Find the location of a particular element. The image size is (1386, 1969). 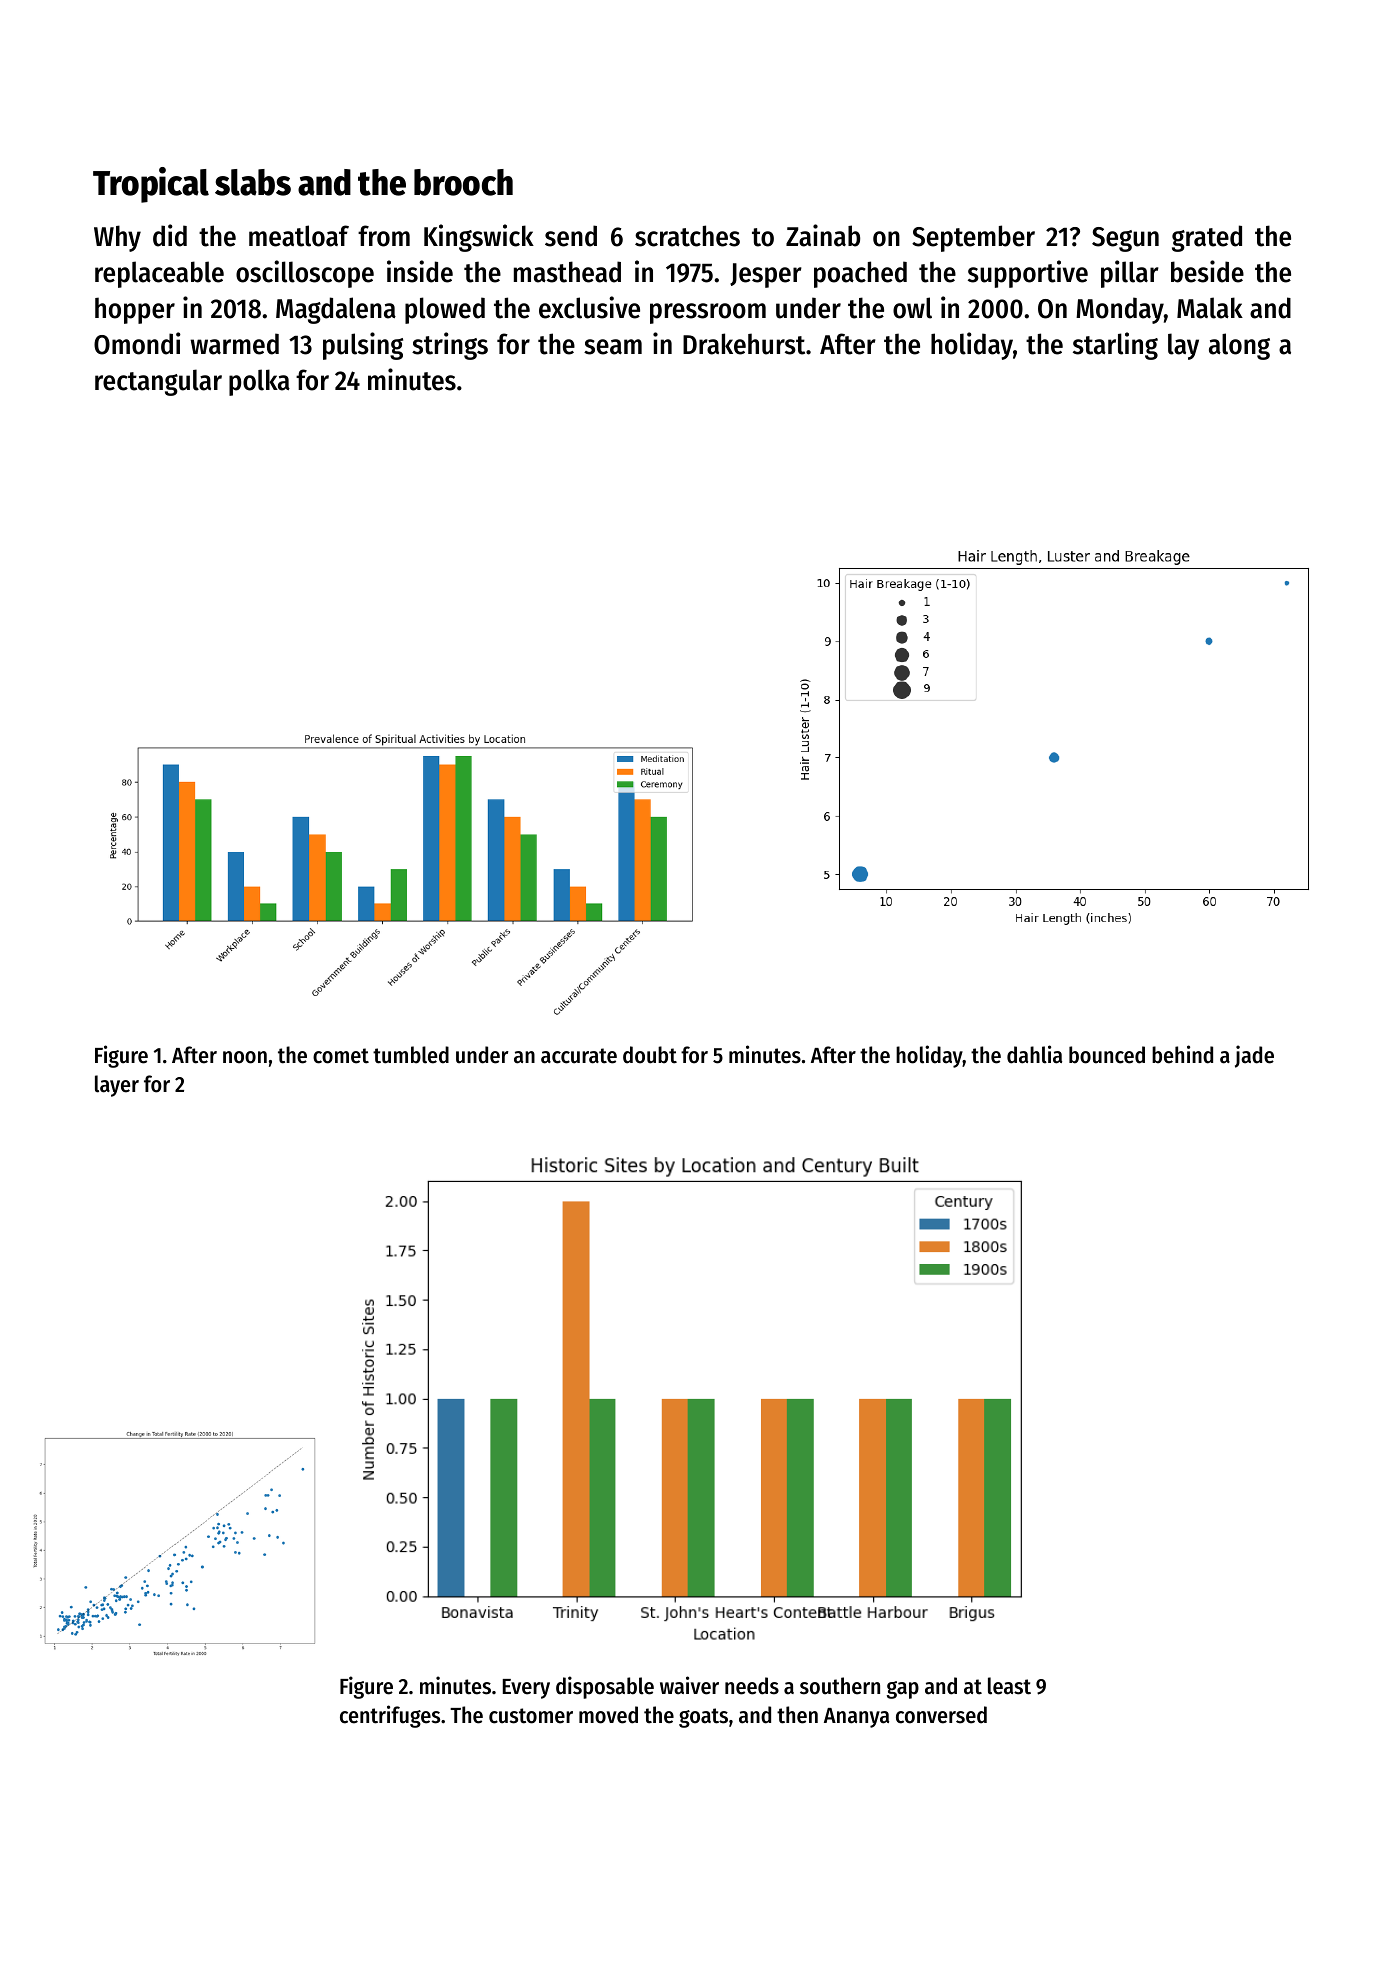

behind is located at coordinates (1182, 1054).
